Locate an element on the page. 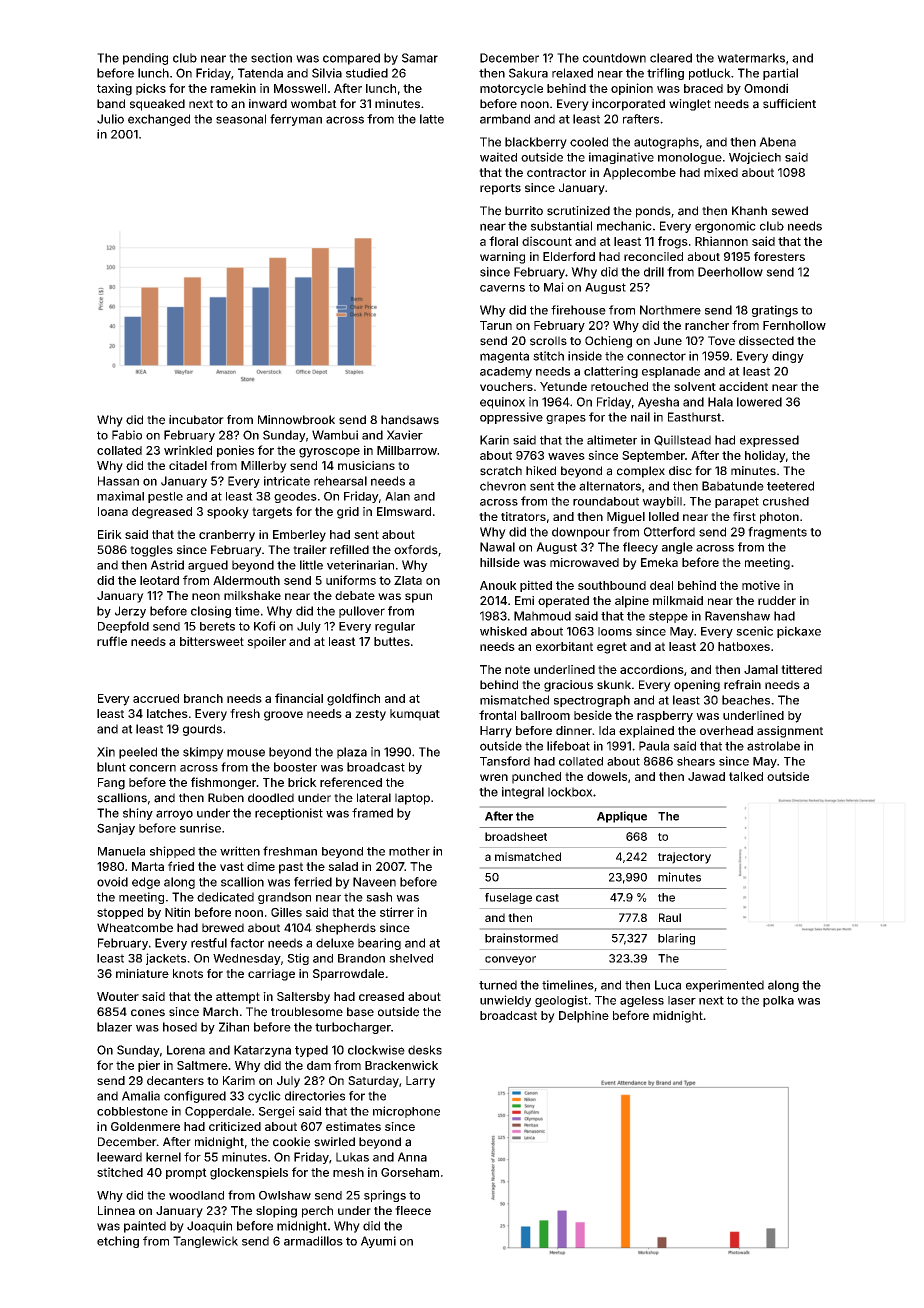  blaring is located at coordinates (676, 939).
